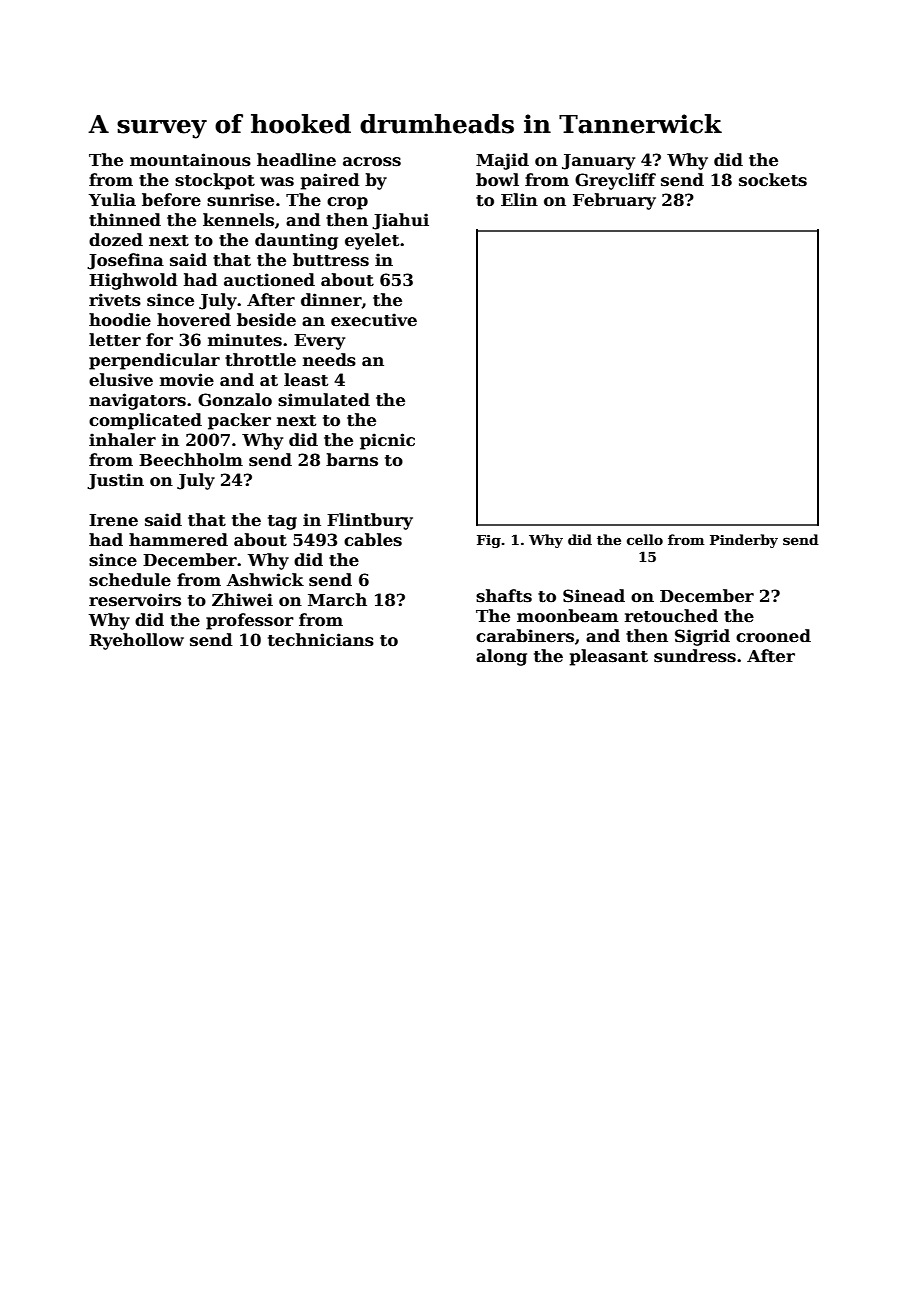  I want to click on auctioned, so click(269, 280).
